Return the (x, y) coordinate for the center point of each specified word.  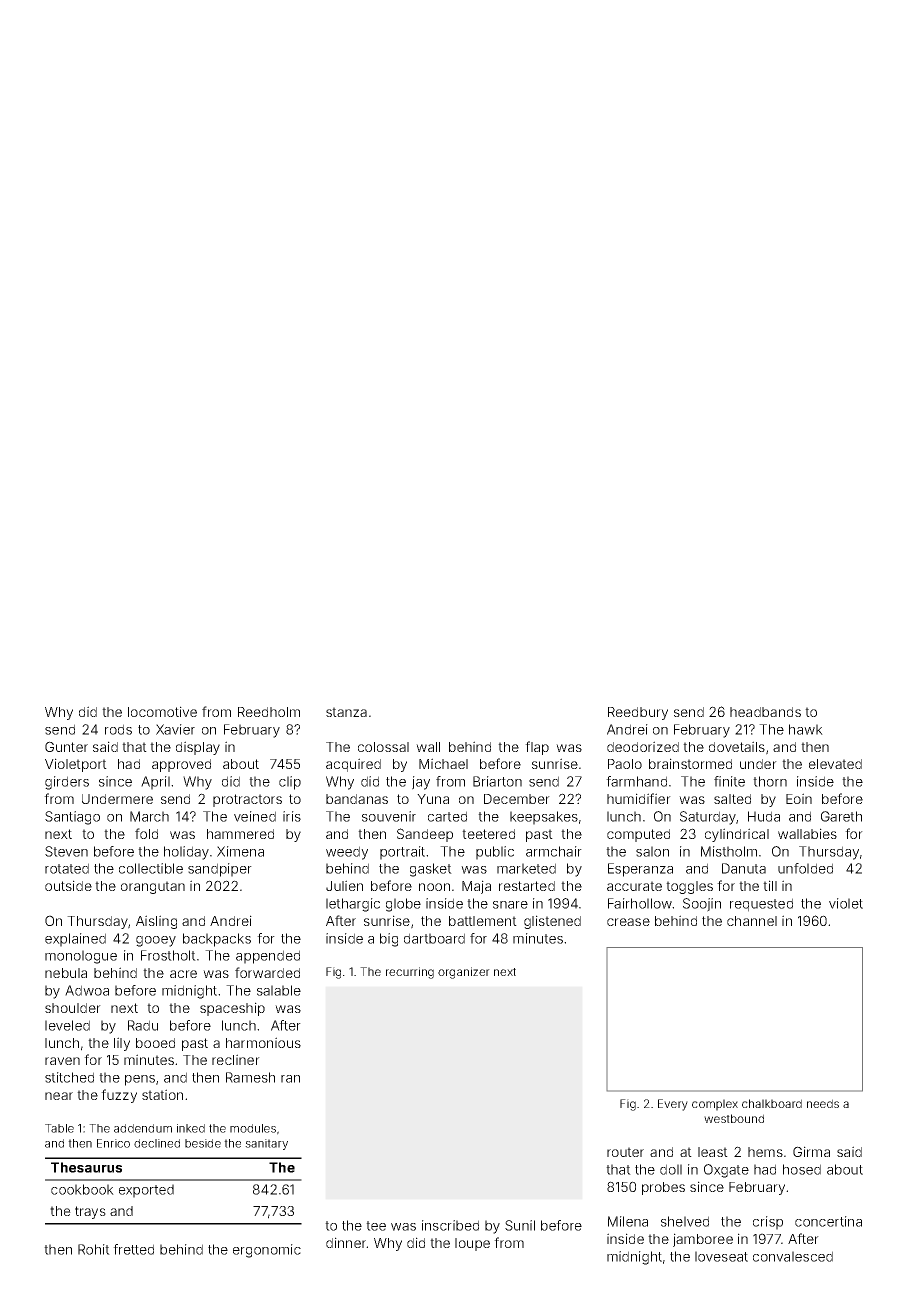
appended (268, 957)
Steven (66, 851)
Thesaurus (86, 1167)
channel (752, 921)
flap (537, 748)
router (625, 1152)
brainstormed (690, 763)
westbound (734, 1118)
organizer (464, 973)
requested (761, 905)
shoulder (73, 1008)
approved (181, 765)
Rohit (94, 1249)
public (495, 853)
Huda (764, 816)
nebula (66, 973)
